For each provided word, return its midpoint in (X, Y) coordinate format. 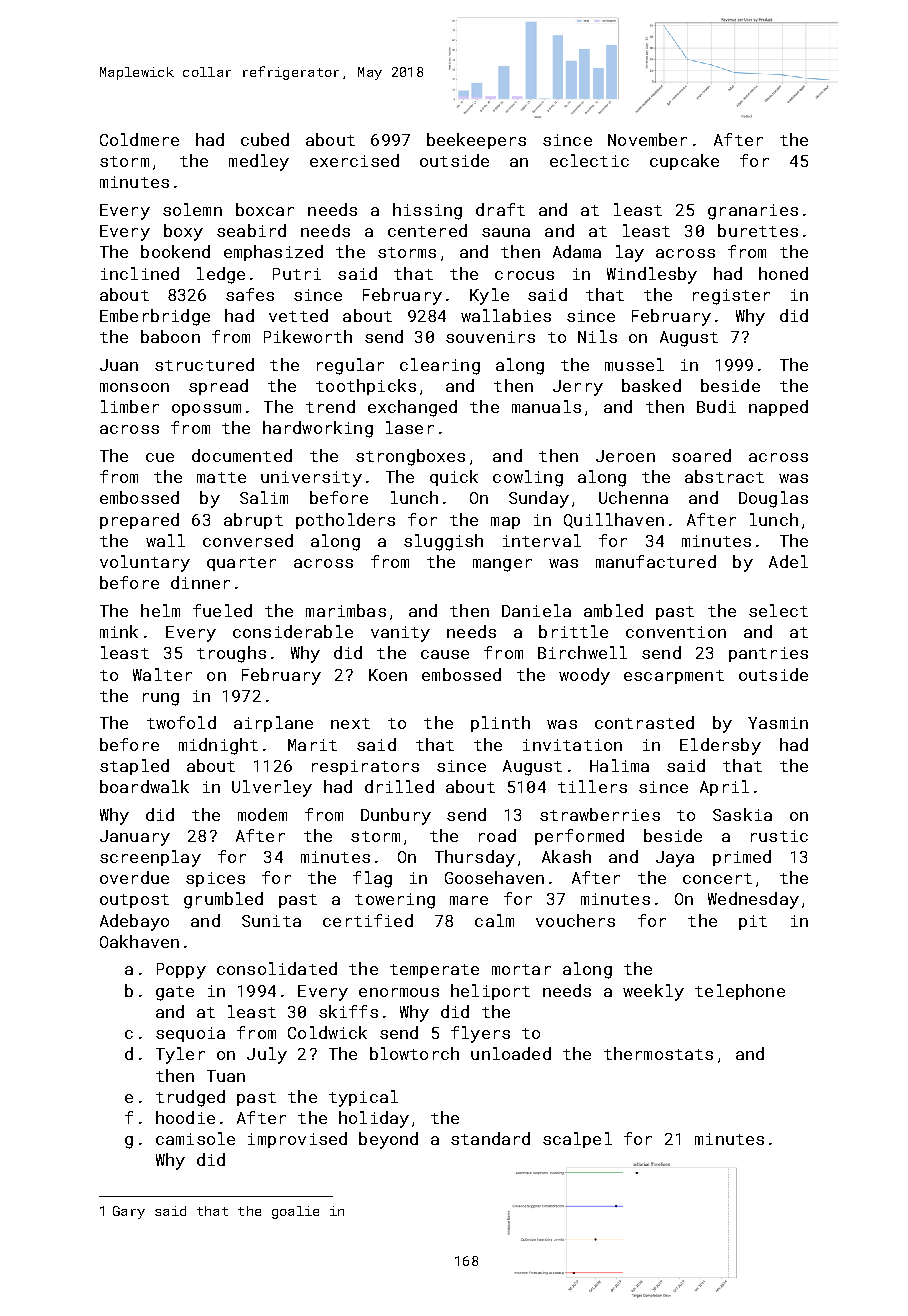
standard (490, 1138)
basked (651, 385)
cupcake (684, 162)
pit (753, 922)
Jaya (675, 859)
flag (372, 879)
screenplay (150, 858)
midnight (218, 746)
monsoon (134, 387)
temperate (434, 971)
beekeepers (476, 141)
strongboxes (410, 457)
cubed (265, 139)
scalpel (577, 1140)
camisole (195, 1138)
